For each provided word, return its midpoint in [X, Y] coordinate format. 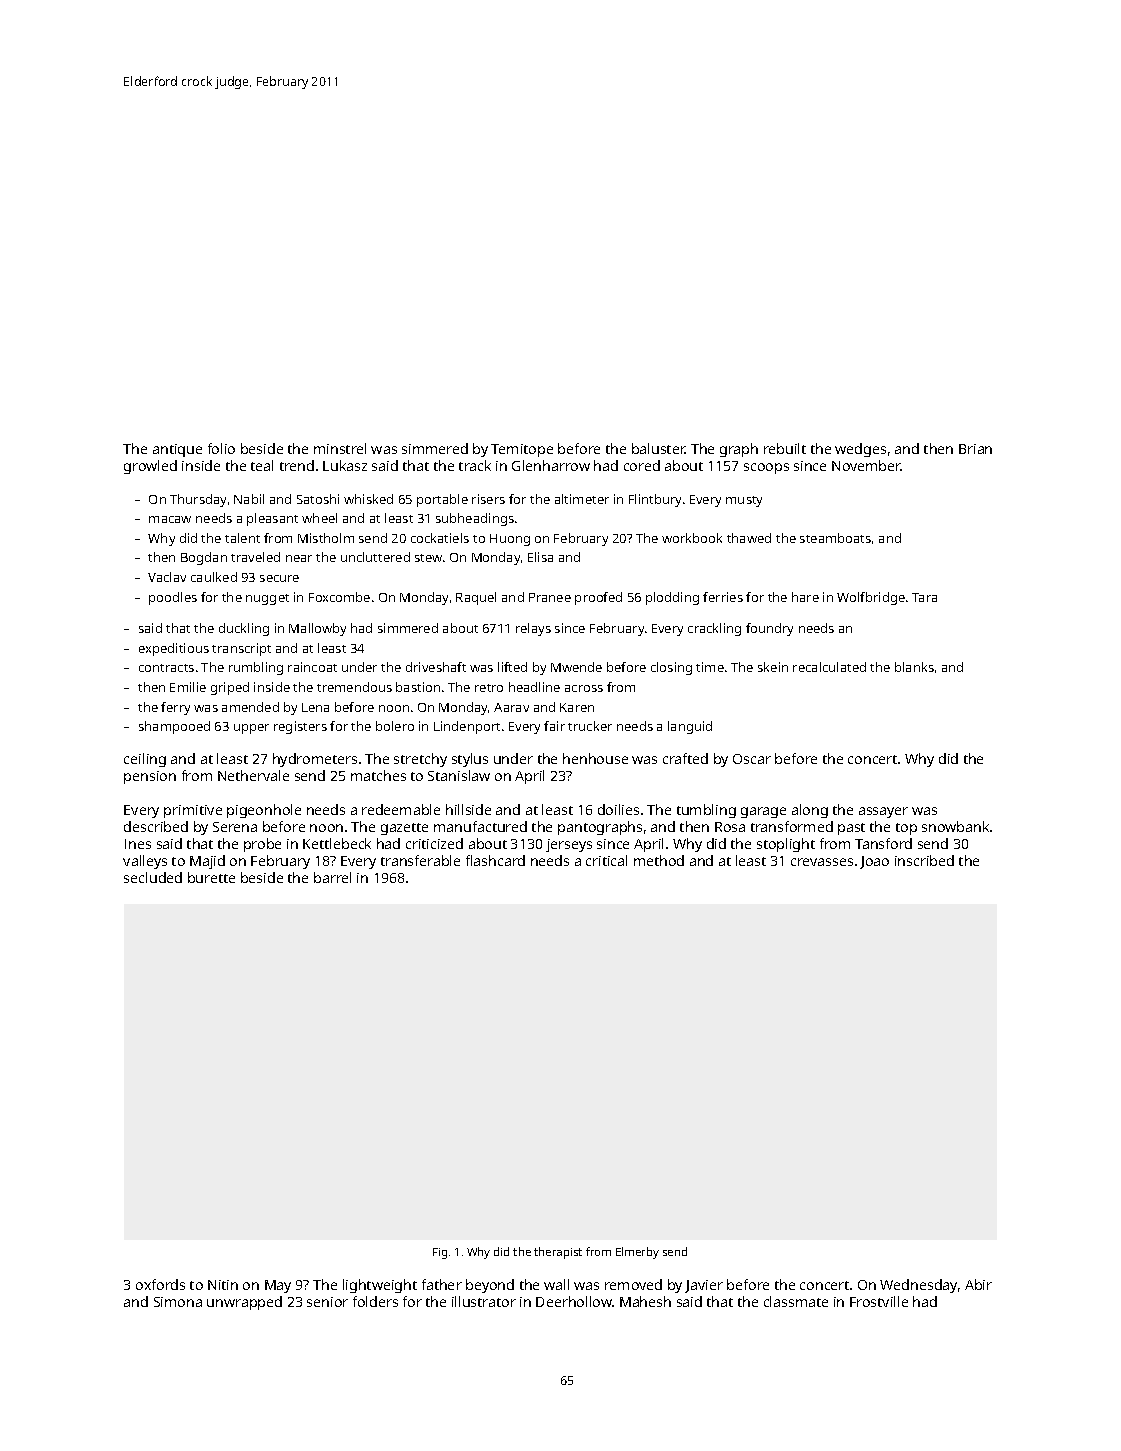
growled [150, 467]
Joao [874, 862]
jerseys [569, 845]
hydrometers [315, 760]
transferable [420, 860]
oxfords [160, 1284]
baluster [658, 448]
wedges [860, 450]
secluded [153, 877]
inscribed [924, 860]
